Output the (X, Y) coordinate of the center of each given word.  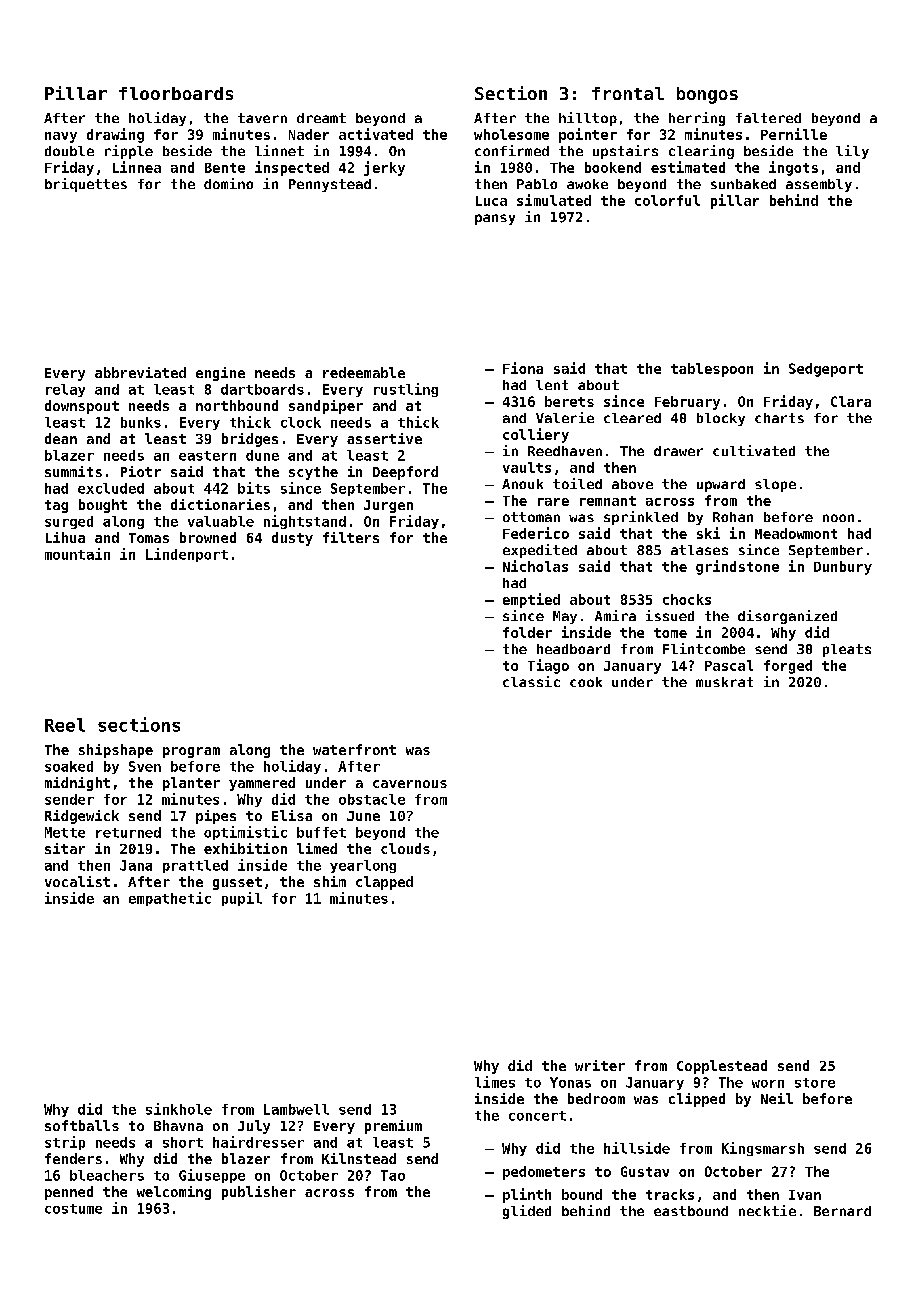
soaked (69, 766)
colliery (536, 435)
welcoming (174, 1193)
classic (531, 681)
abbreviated (140, 372)
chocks (687, 599)
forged (788, 667)
